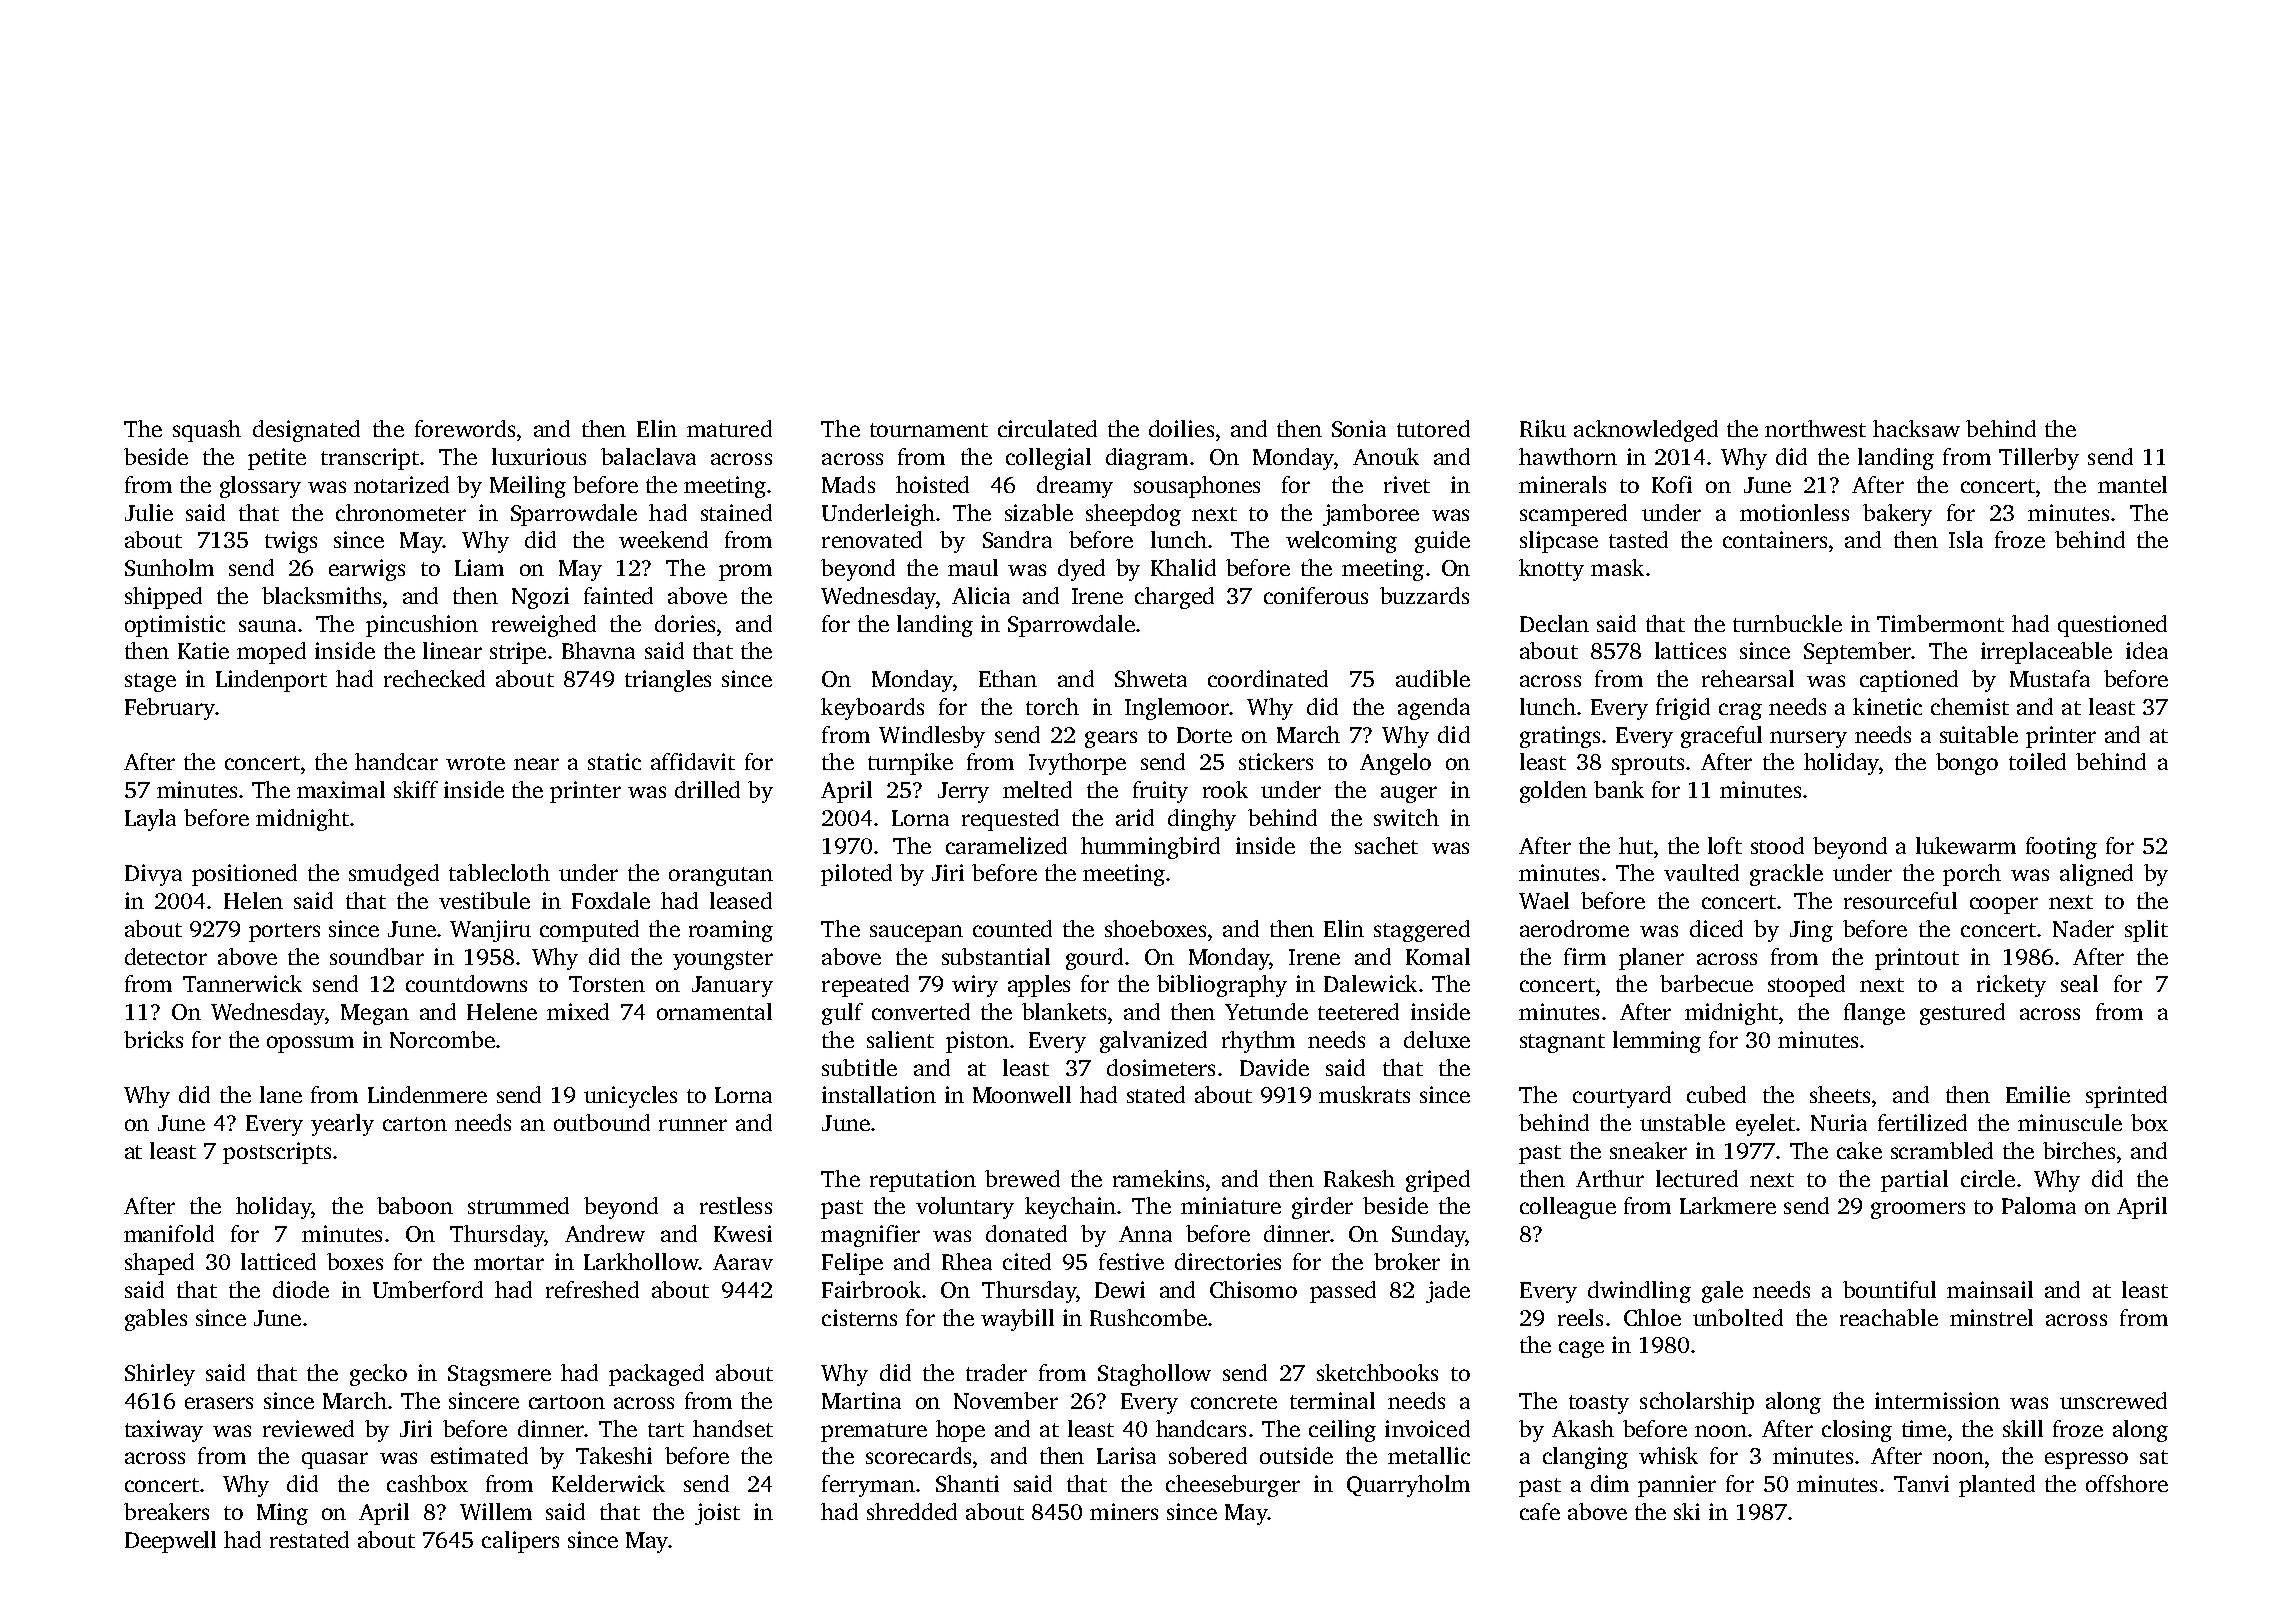 This page has width=2292, height=1620. What do you see at coordinates (520, 1542) in the page?
I see `calipers` at bounding box center [520, 1542].
